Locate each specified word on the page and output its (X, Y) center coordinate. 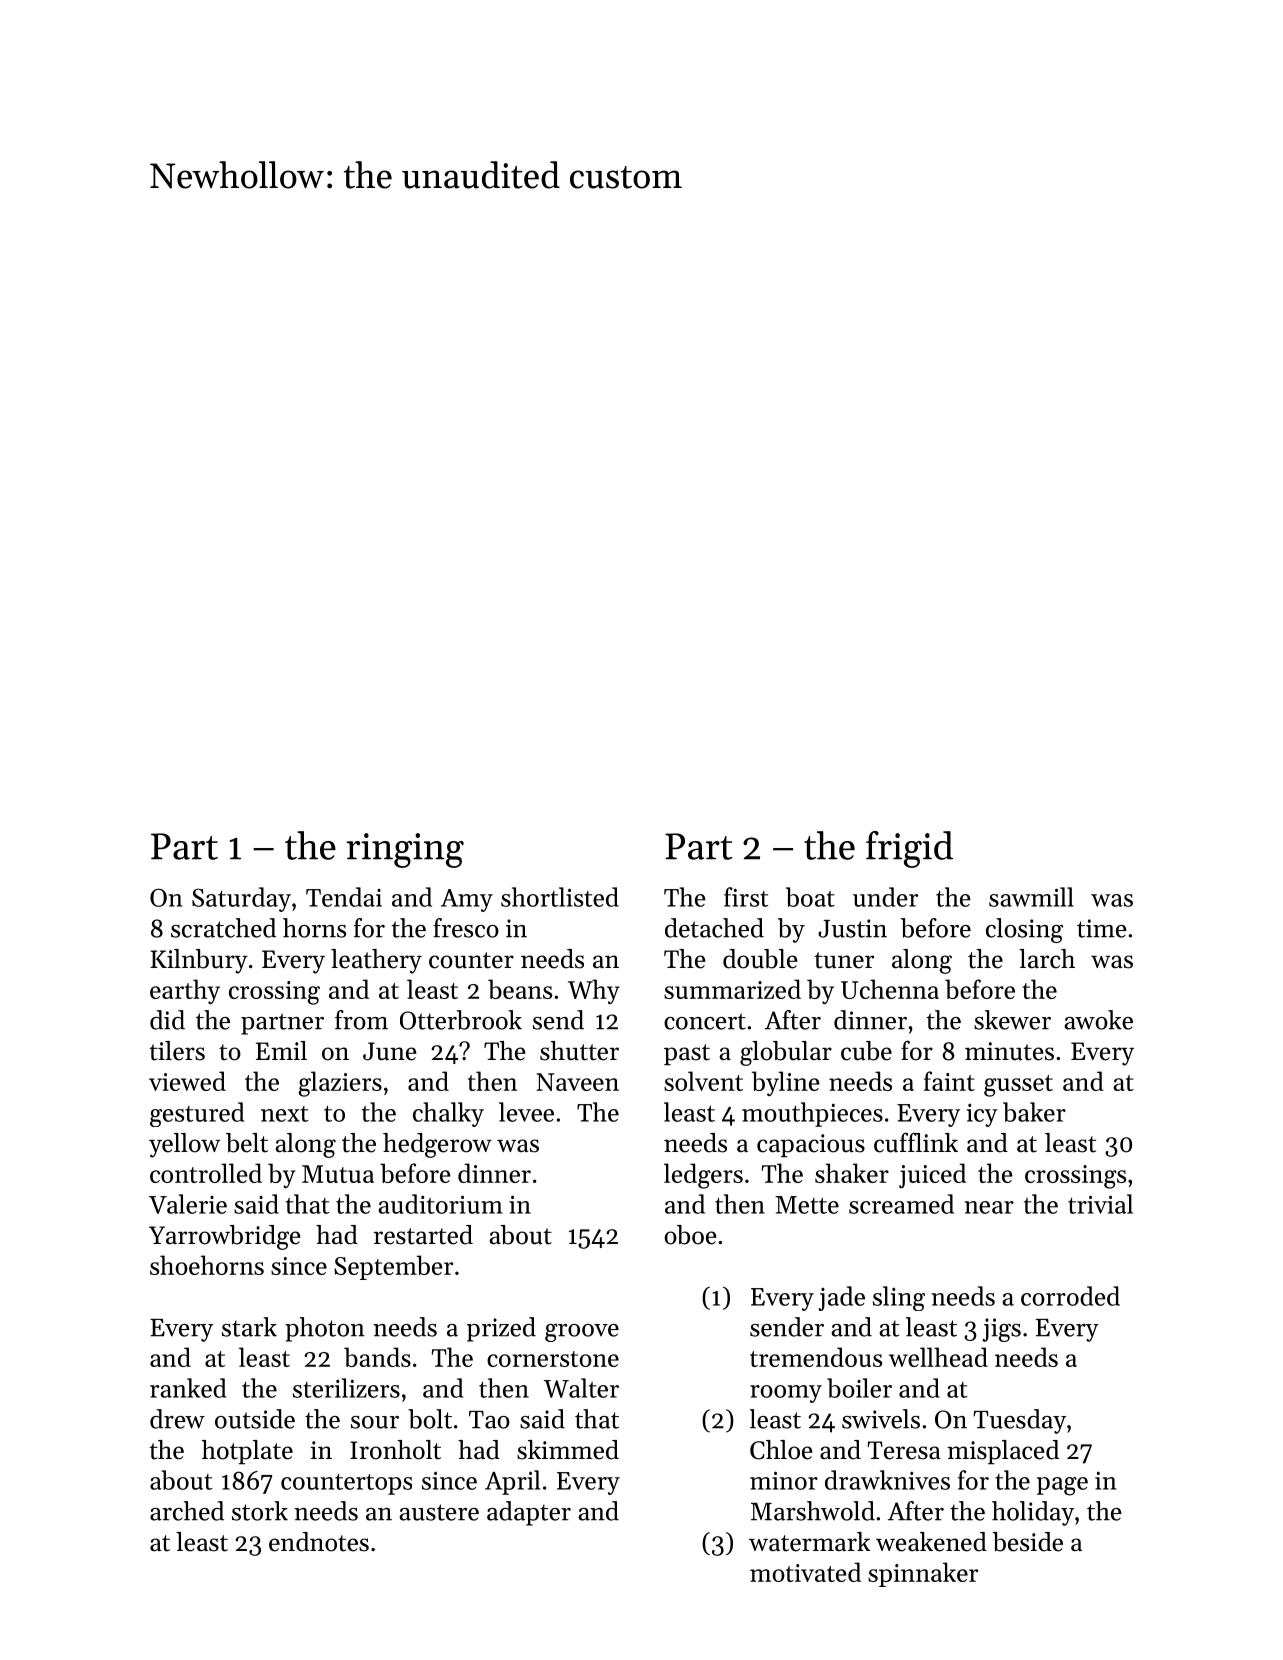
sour (375, 1422)
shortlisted (560, 897)
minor (784, 1480)
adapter (529, 1513)
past (687, 1054)
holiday (1033, 1513)
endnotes (319, 1542)
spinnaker (923, 1574)
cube (866, 1051)
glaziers (340, 1084)
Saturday (241, 899)
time (1102, 928)
